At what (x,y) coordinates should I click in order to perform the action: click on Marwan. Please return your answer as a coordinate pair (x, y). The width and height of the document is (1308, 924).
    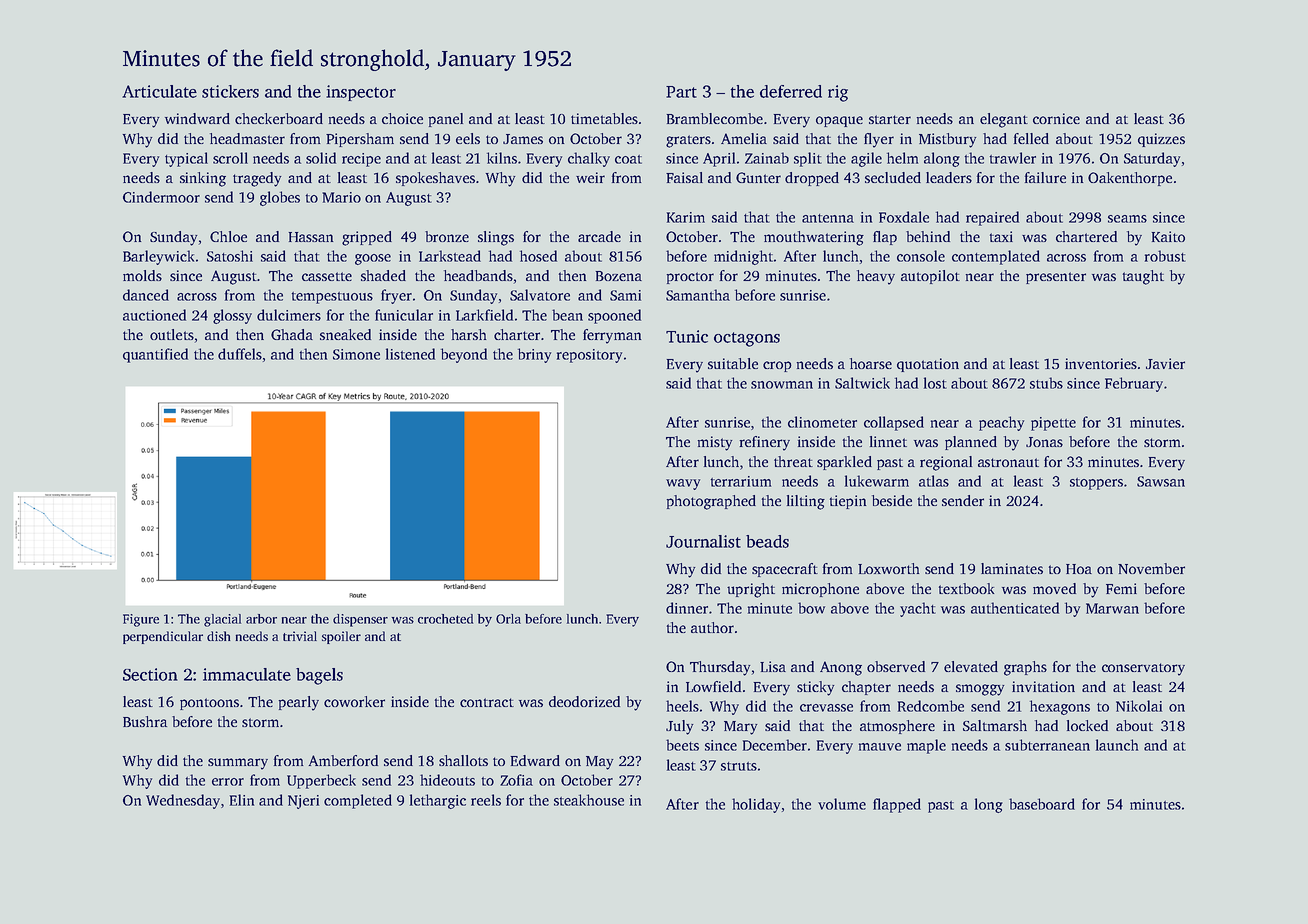
    Looking at the image, I should click on (1112, 608).
